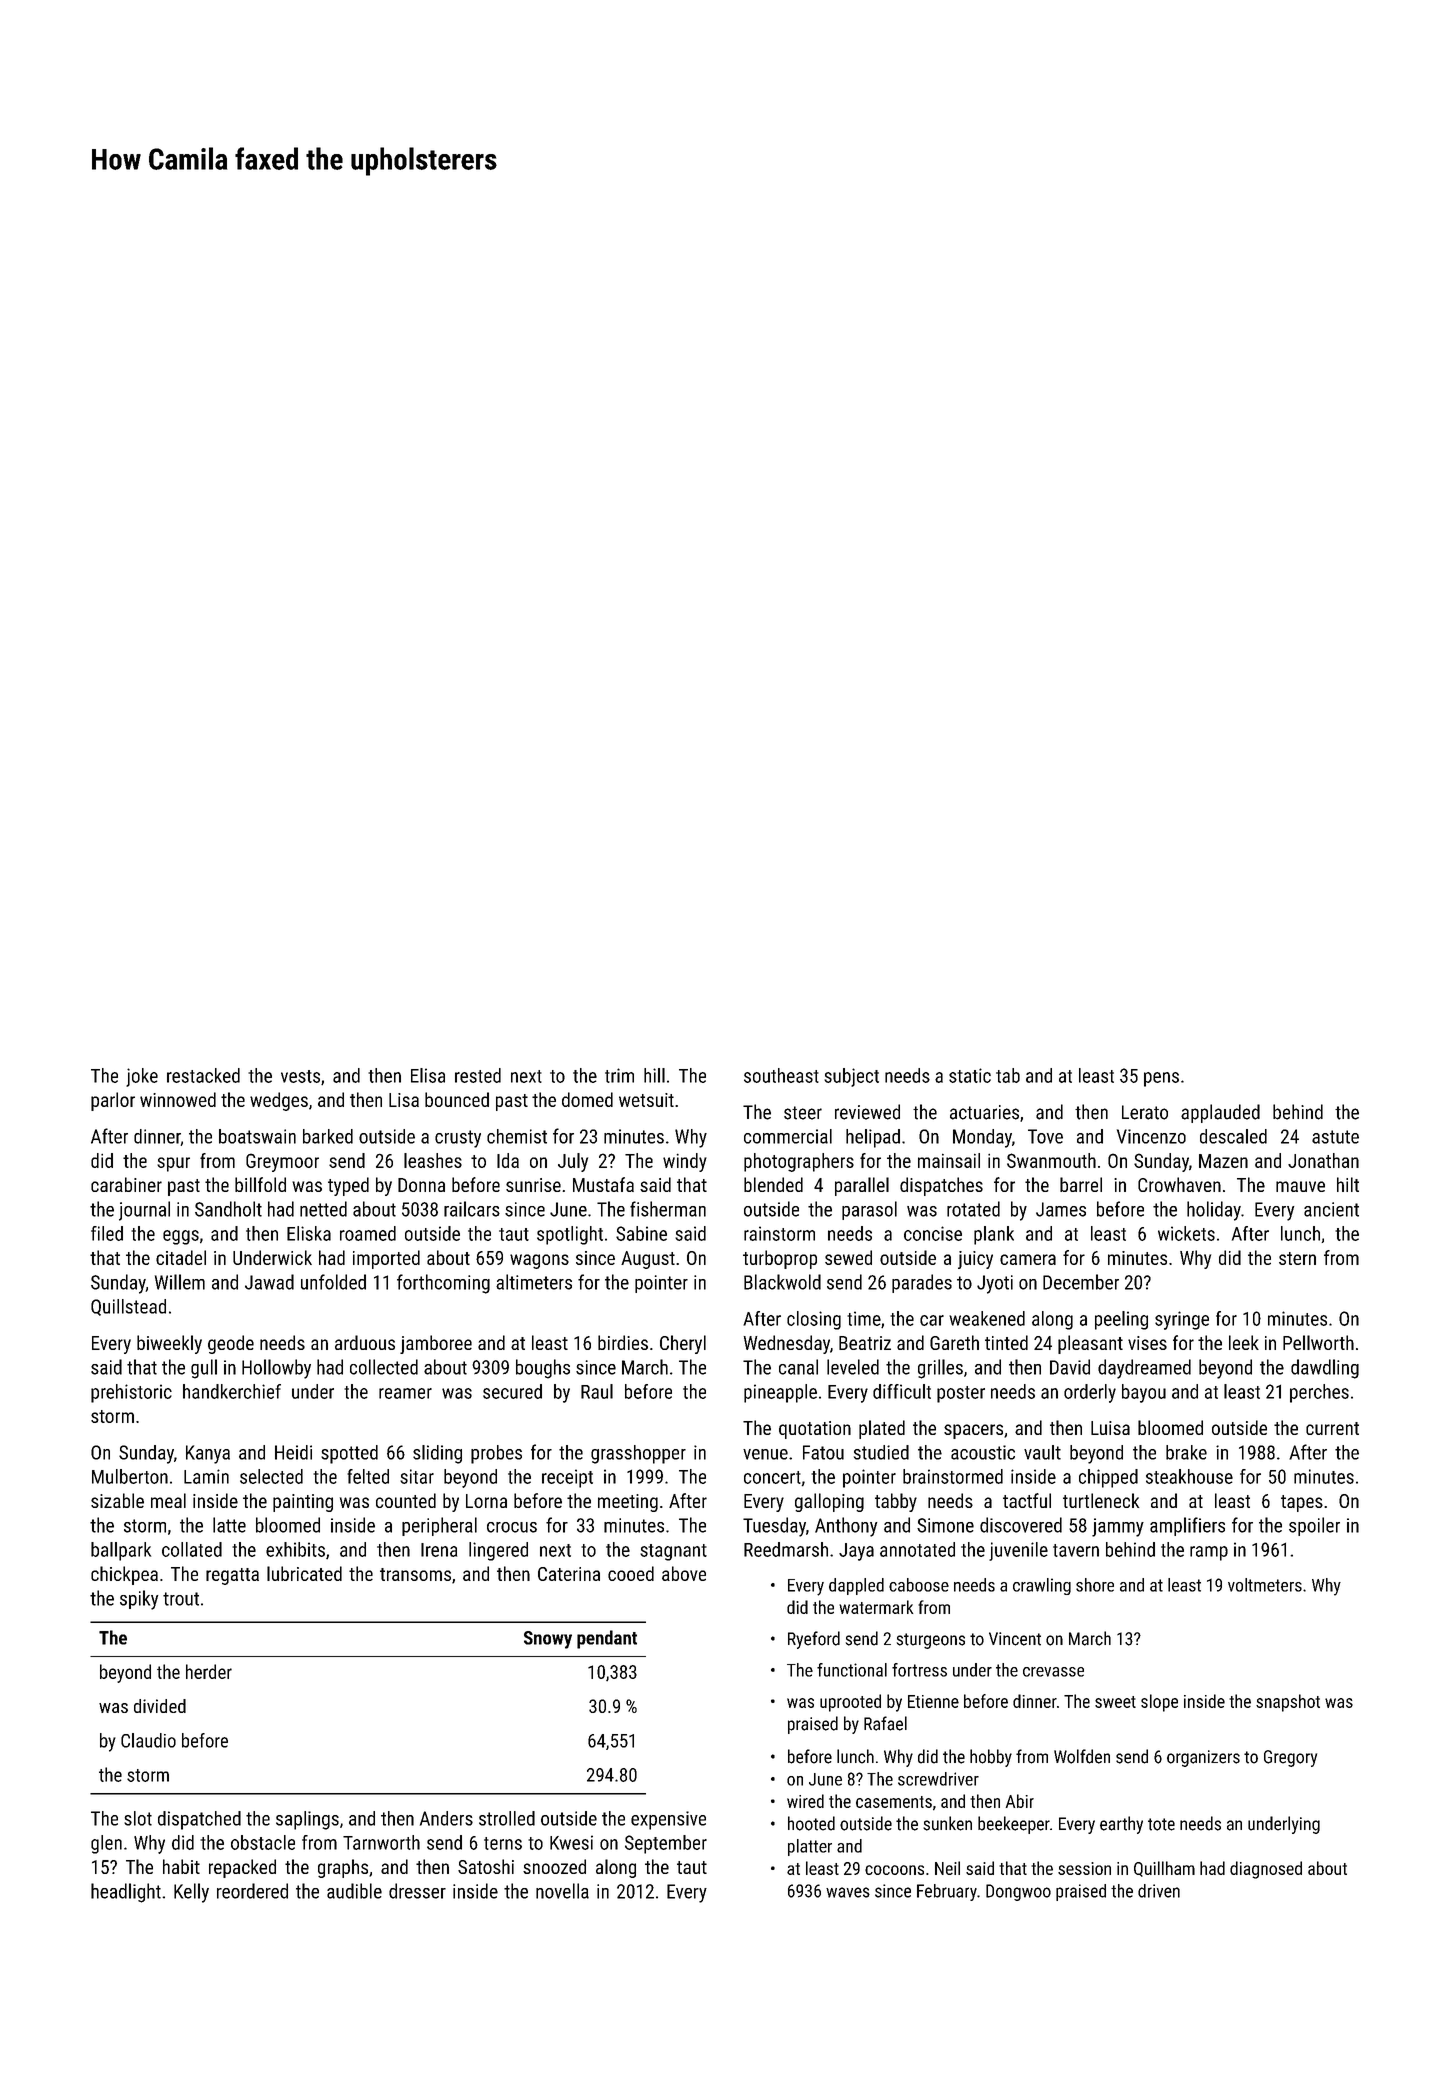 The height and width of the document is (2100, 1450). I want to click on graphs, so click(343, 1868).
